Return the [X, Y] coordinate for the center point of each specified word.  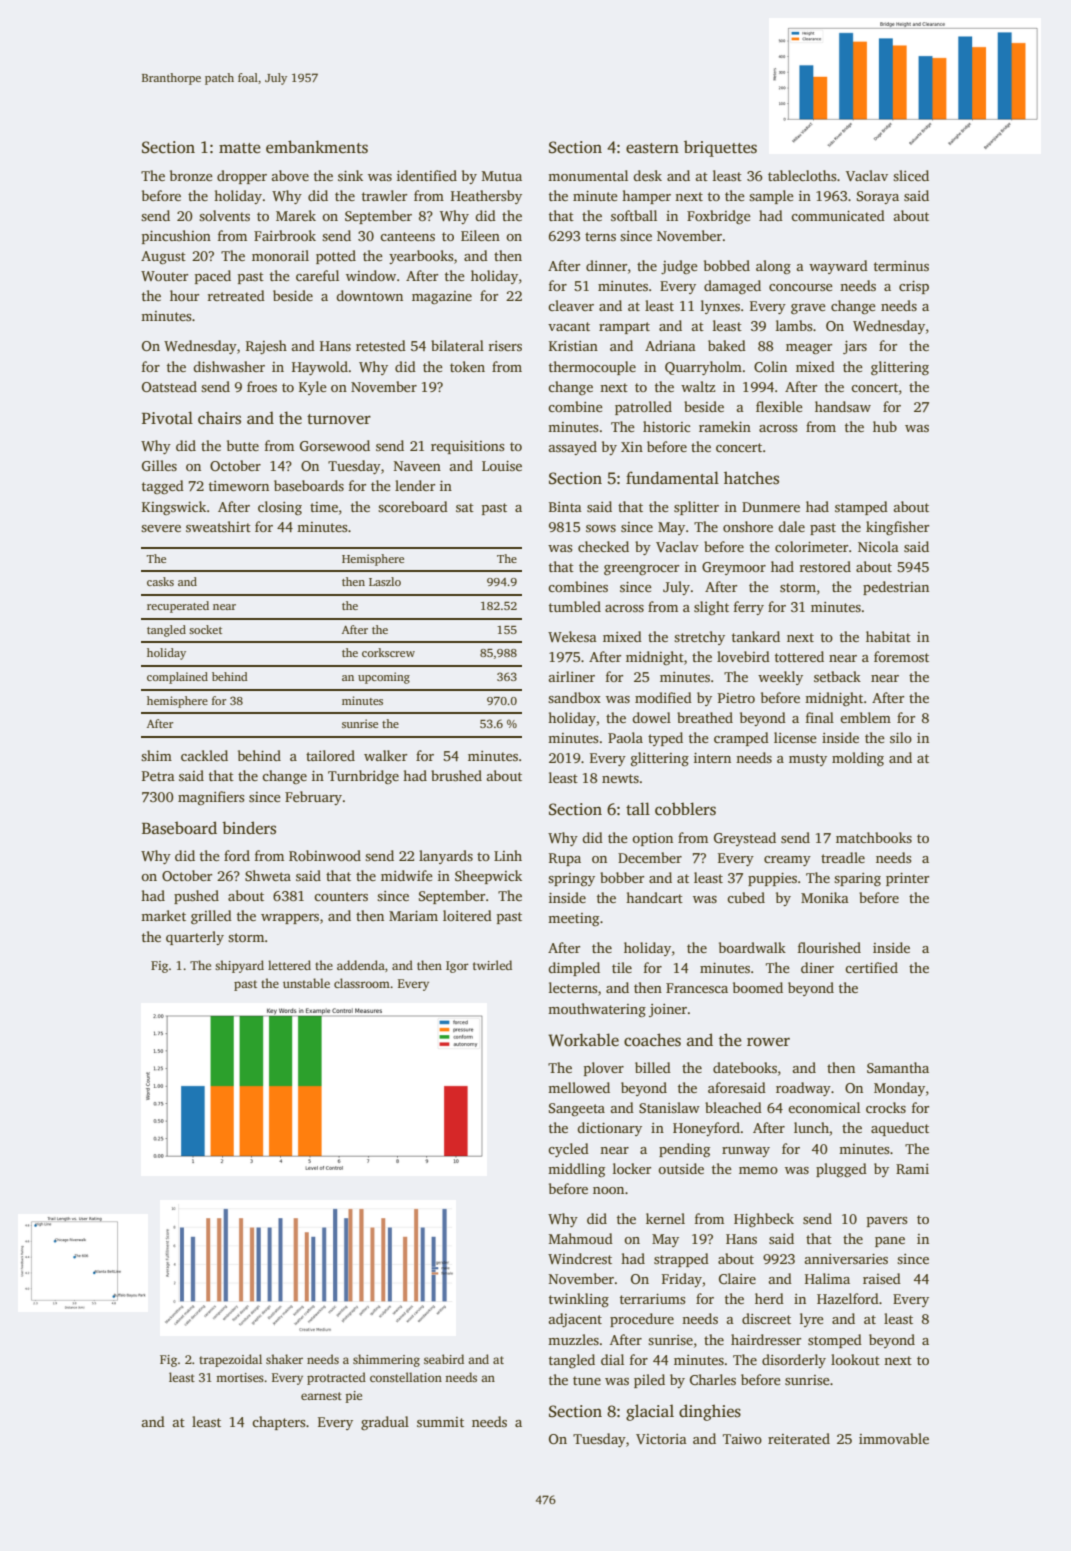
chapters [278, 1423]
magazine [442, 297]
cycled [568, 1150]
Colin [770, 366]
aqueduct [900, 1129]
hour [184, 295]
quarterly [195, 938]
